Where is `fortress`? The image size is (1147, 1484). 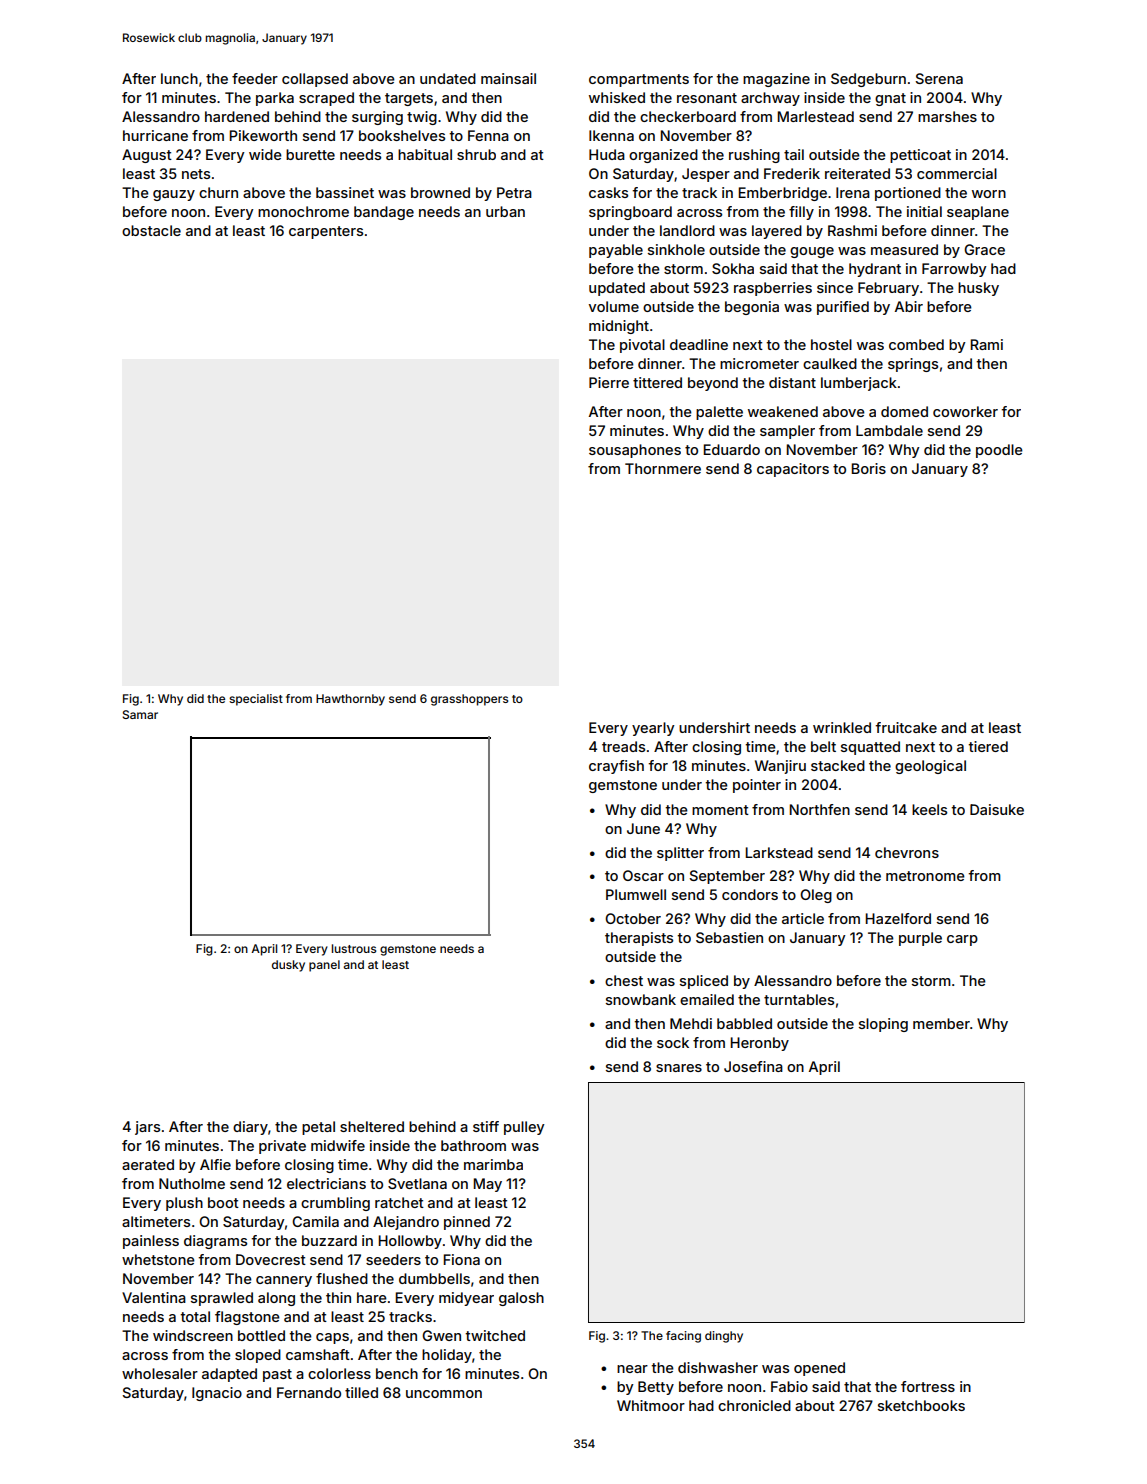
fortress is located at coordinates (928, 1386).
